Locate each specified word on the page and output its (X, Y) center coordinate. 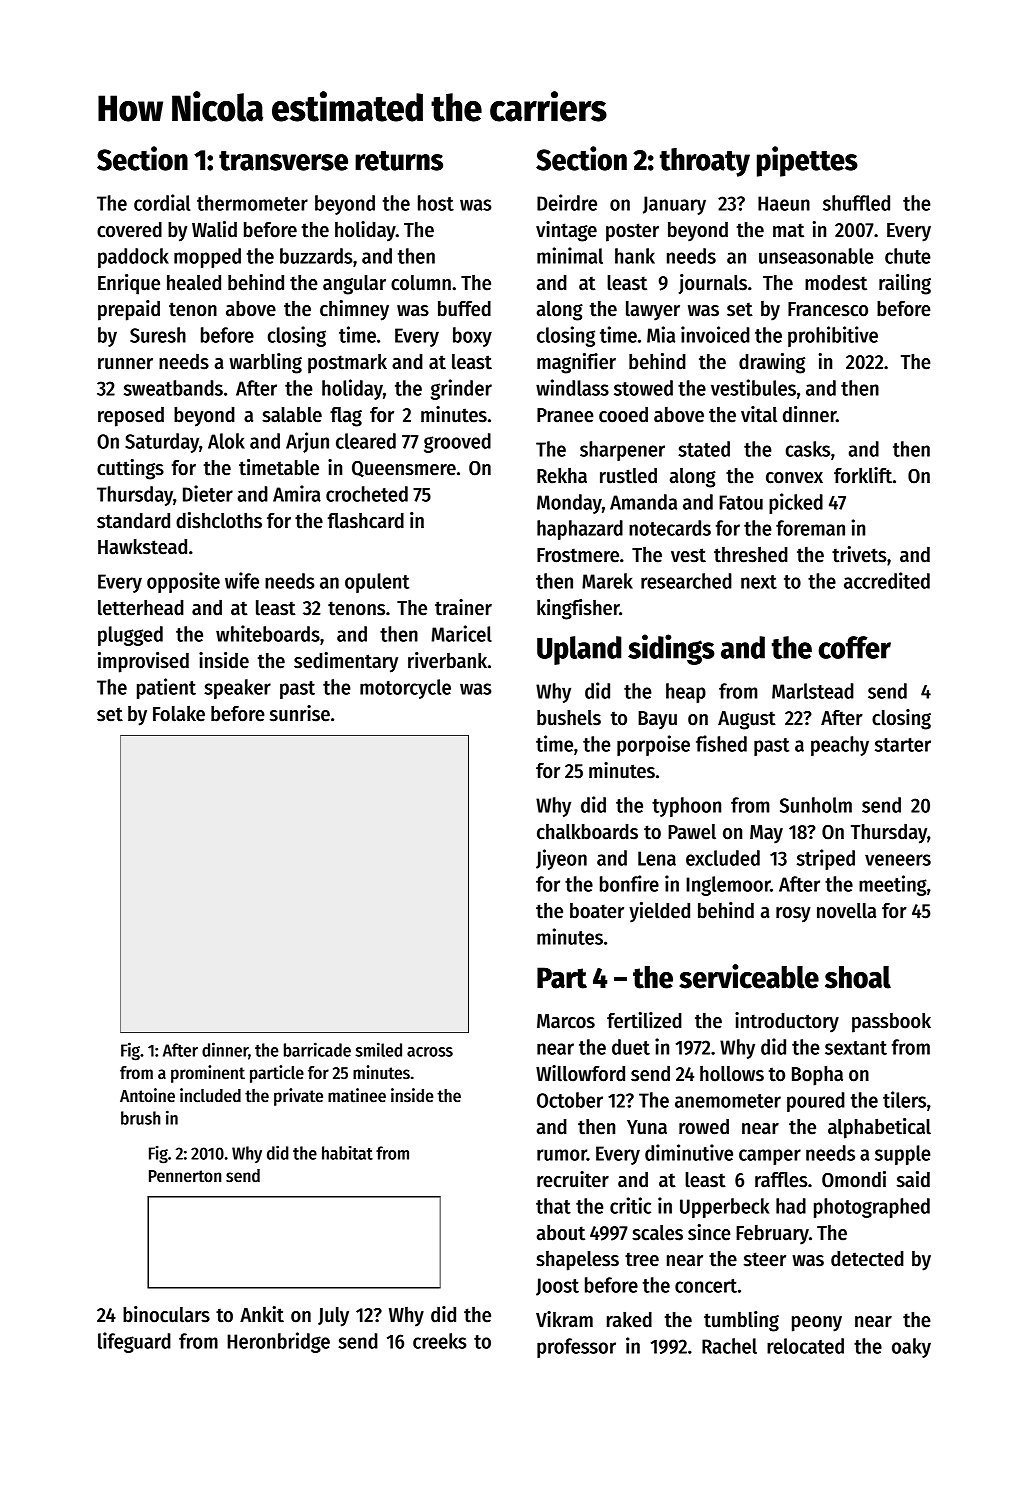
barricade (317, 1049)
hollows (732, 1074)
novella (846, 911)
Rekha (562, 476)
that (553, 1206)
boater (597, 911)
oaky (911, 1348)
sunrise (300, 713)
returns (399, 161)
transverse (283, 161)
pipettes (807, 161)
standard (133, 521)
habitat (347, 1153)
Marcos (566, 1021)
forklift (863, 475)
